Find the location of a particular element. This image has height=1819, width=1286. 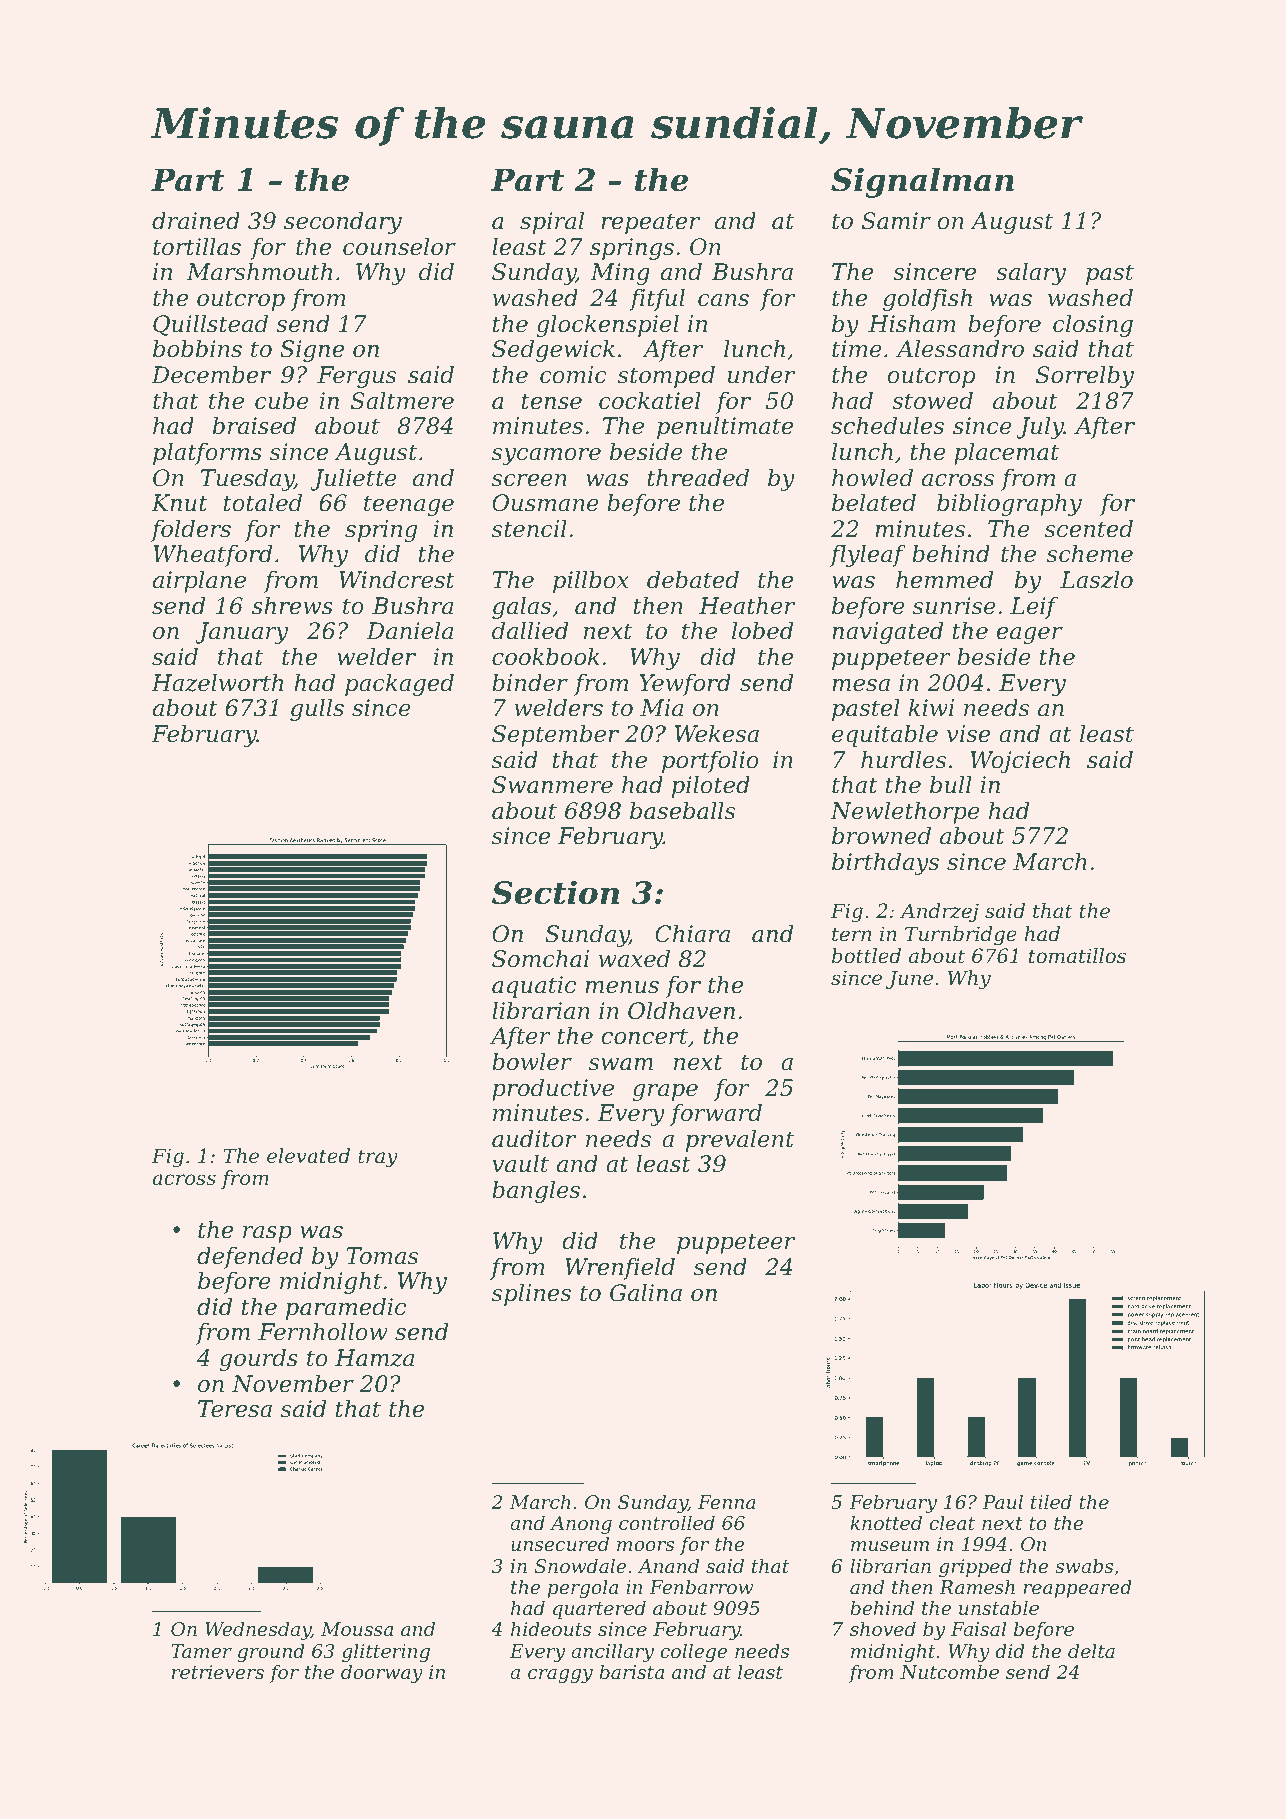

Galina is located at coordinates (646, 1293).
